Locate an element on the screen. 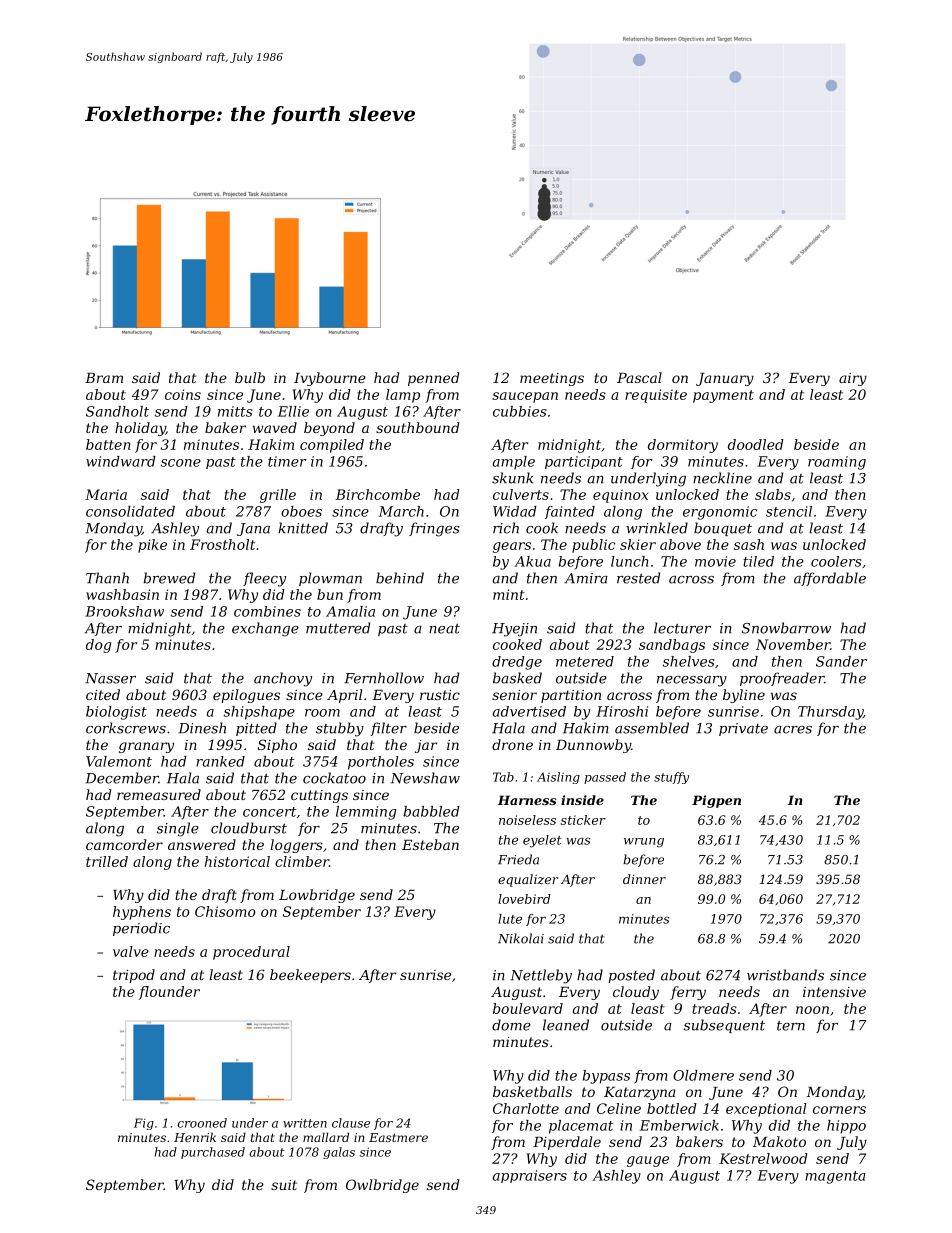 This screenshot has width=952, height=1233. purchased is located at coordinates (213, 1153).
